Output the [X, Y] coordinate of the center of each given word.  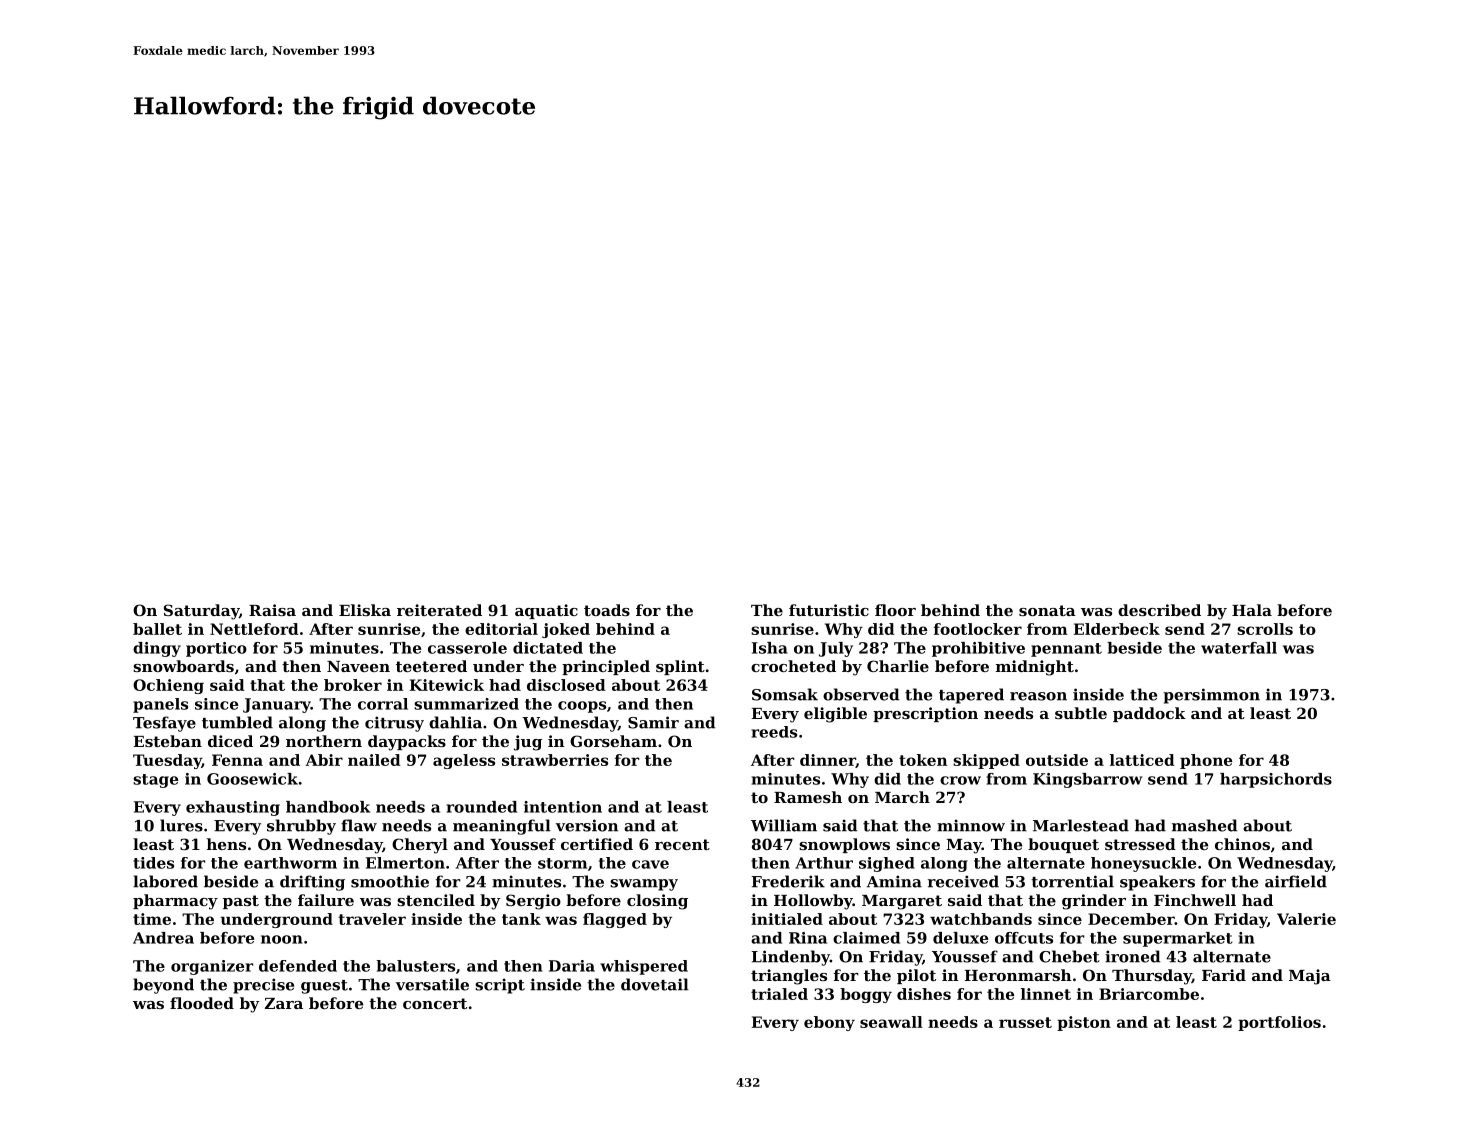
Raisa [272, 610]
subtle [1081, 713]
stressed [1140, 844]
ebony [829, 1023]
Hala [1252, 610]
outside [1057, 760]
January [277, 705]
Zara [284, 1003]
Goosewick [252, 779]
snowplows [844, 845]
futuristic [829, 610]
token [923, 760]
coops [582, 707]
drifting [312, 883]
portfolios [1279, 1023]
